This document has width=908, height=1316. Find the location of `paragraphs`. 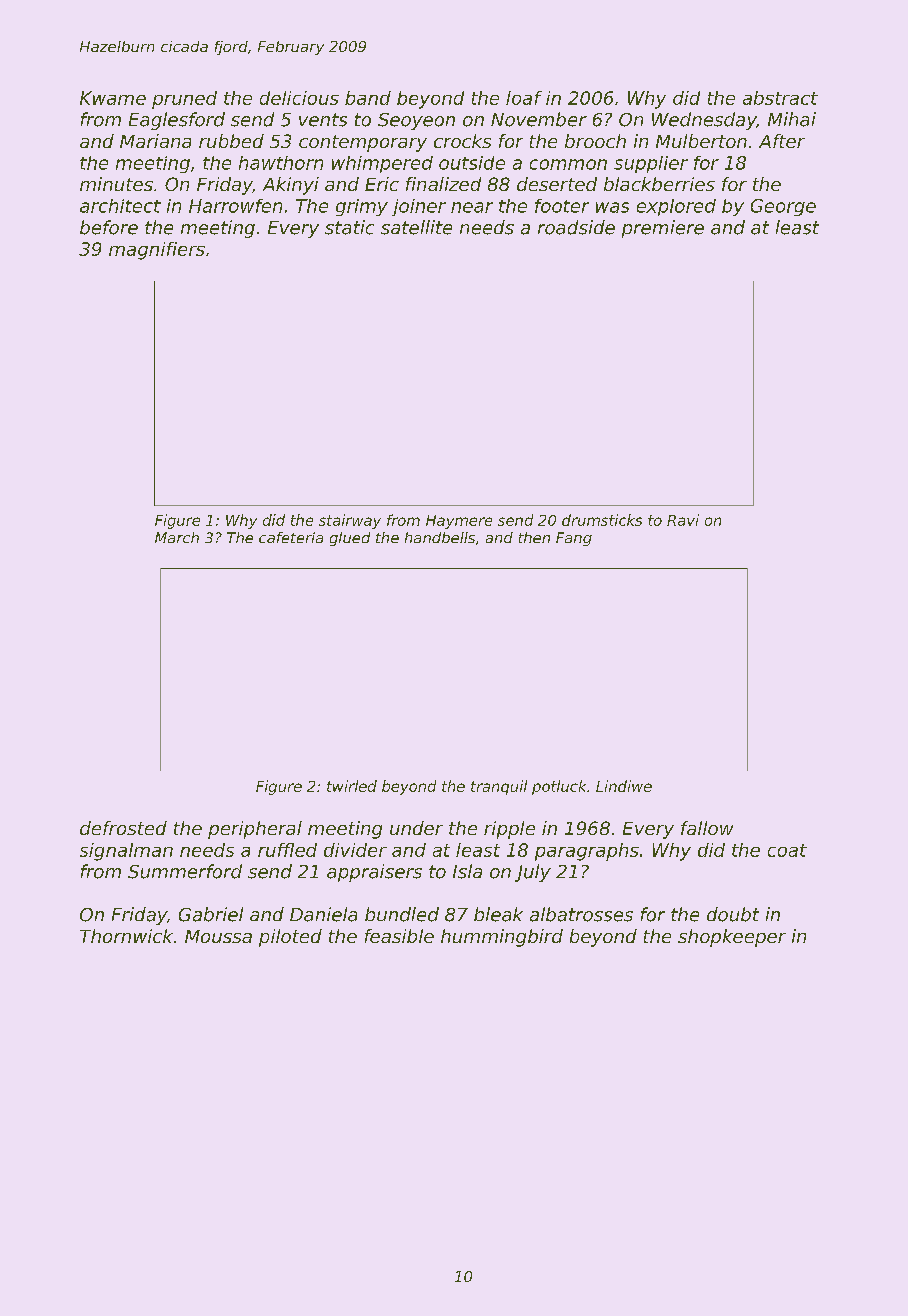

paragraphs is located at coordinates (587, 852).
